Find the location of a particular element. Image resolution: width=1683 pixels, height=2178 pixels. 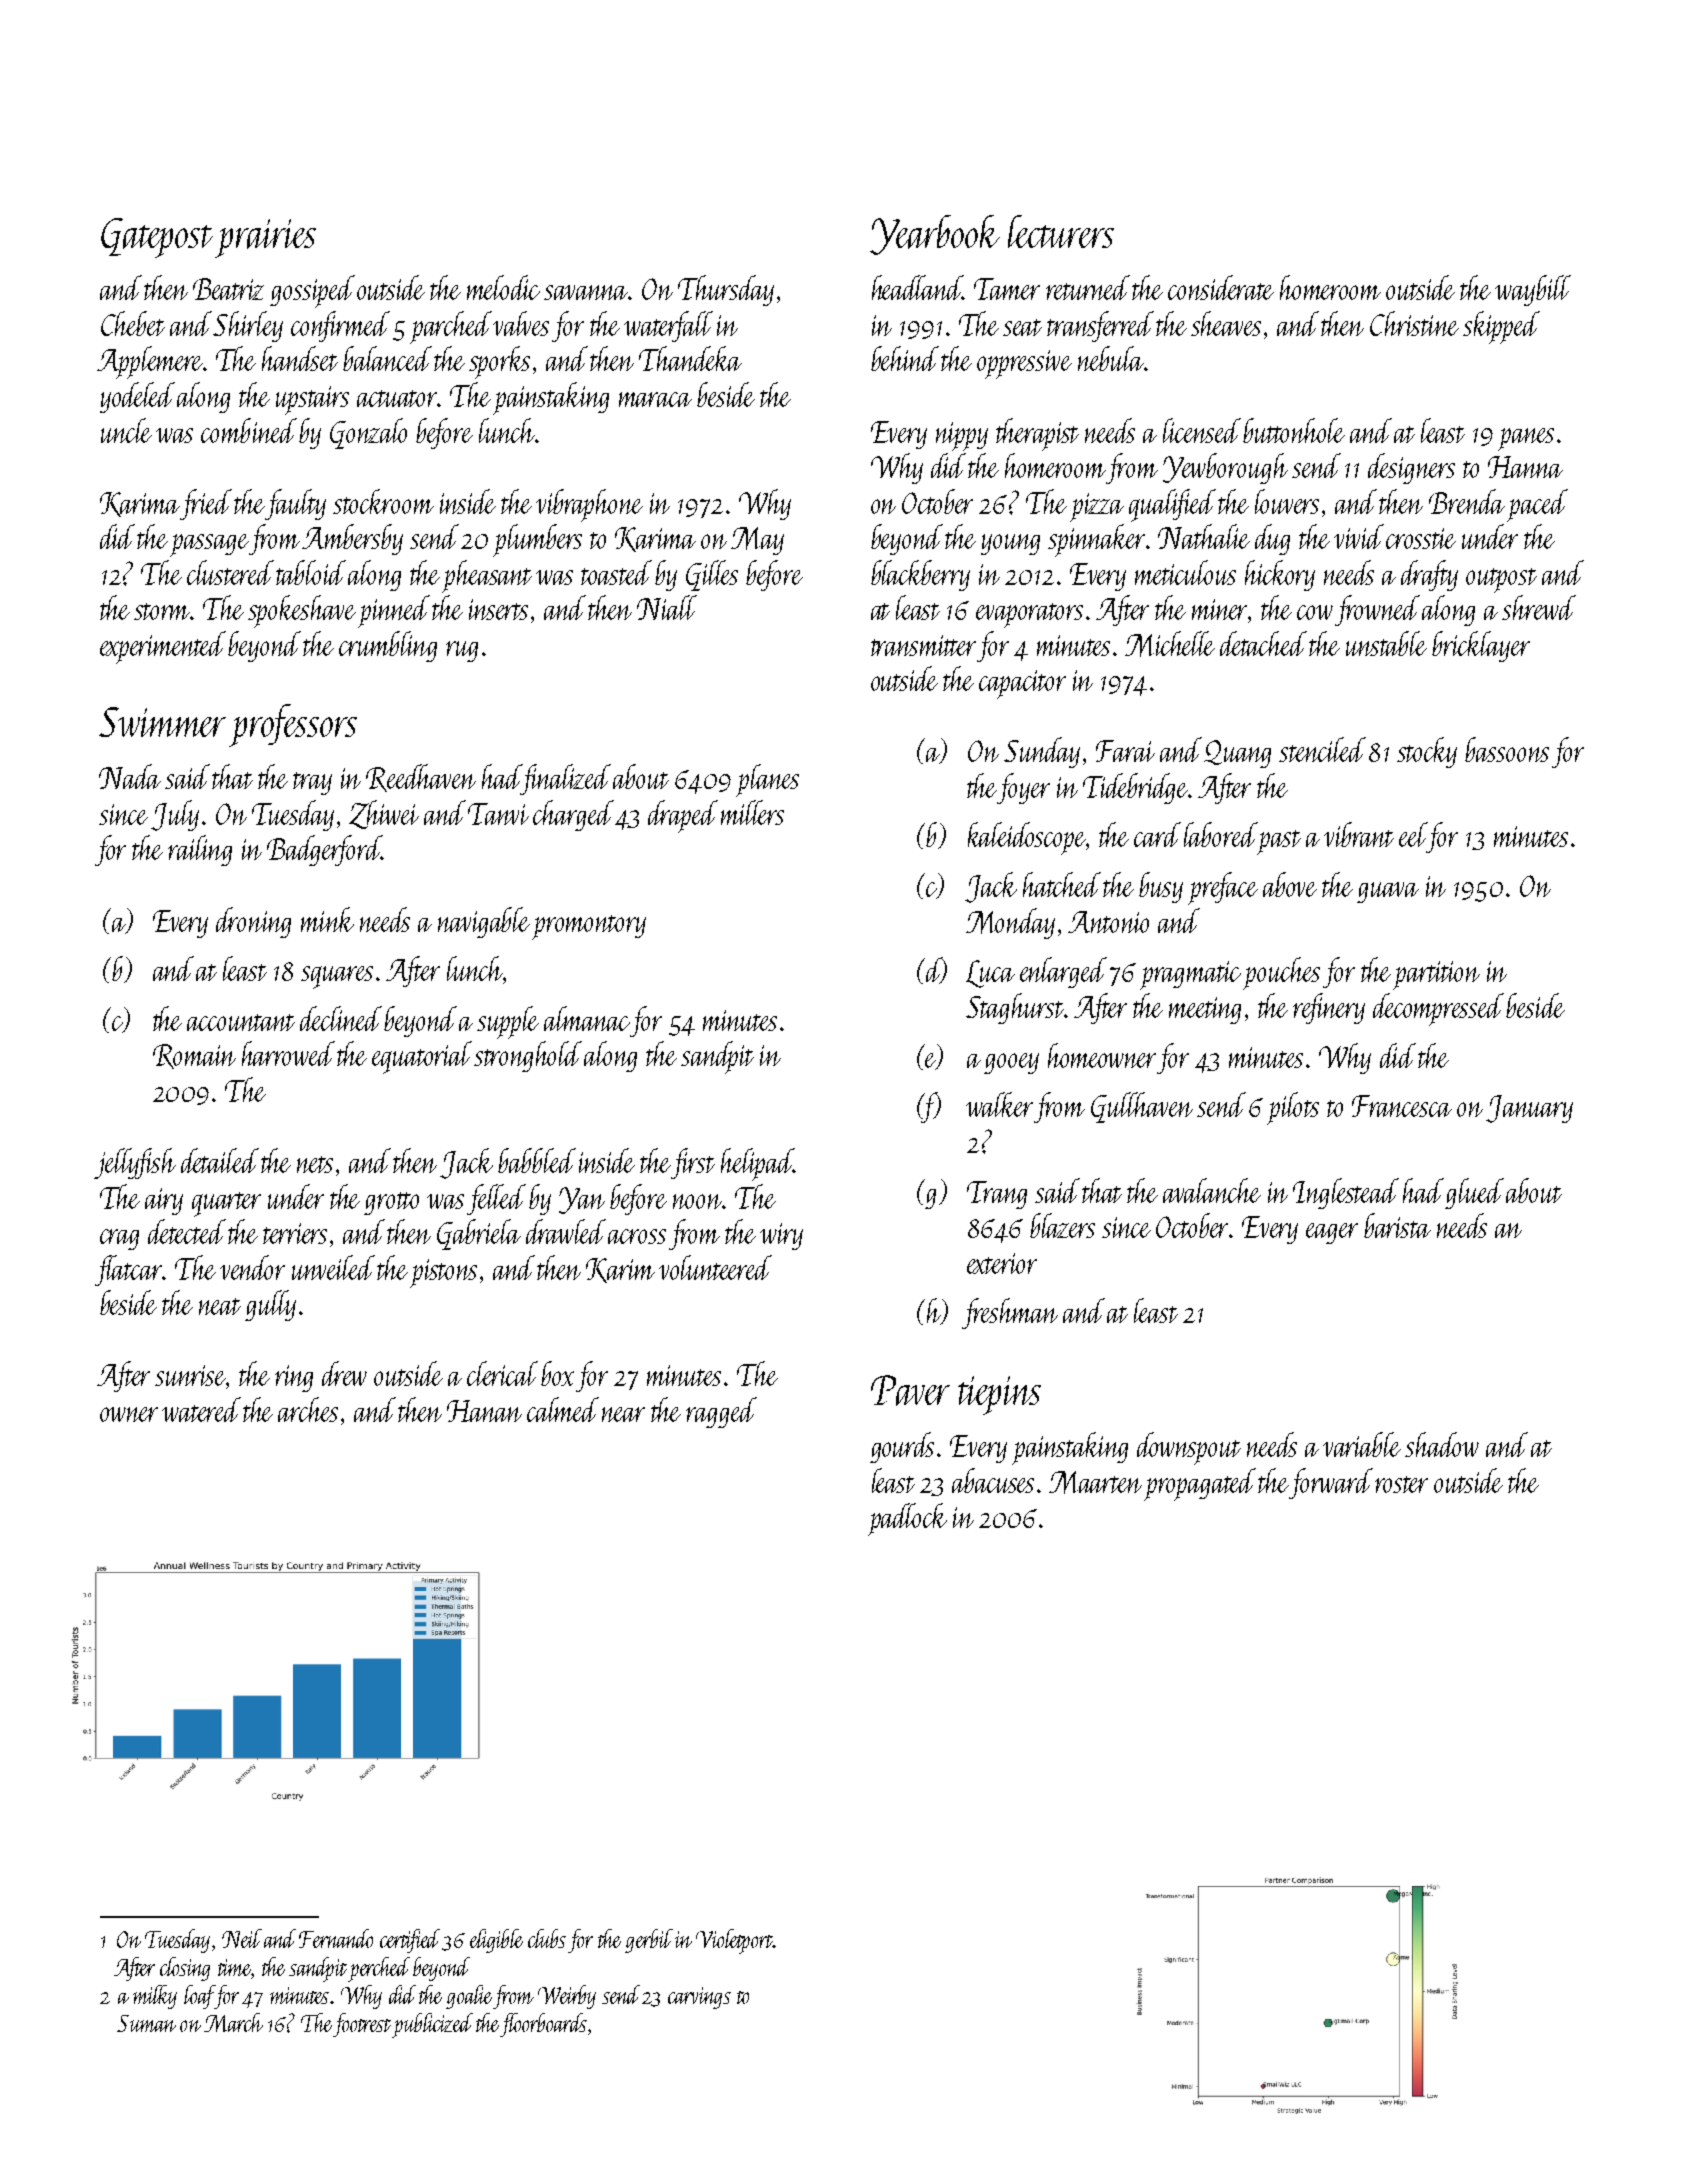

Yearbook is located at coordinates (935, 235).
